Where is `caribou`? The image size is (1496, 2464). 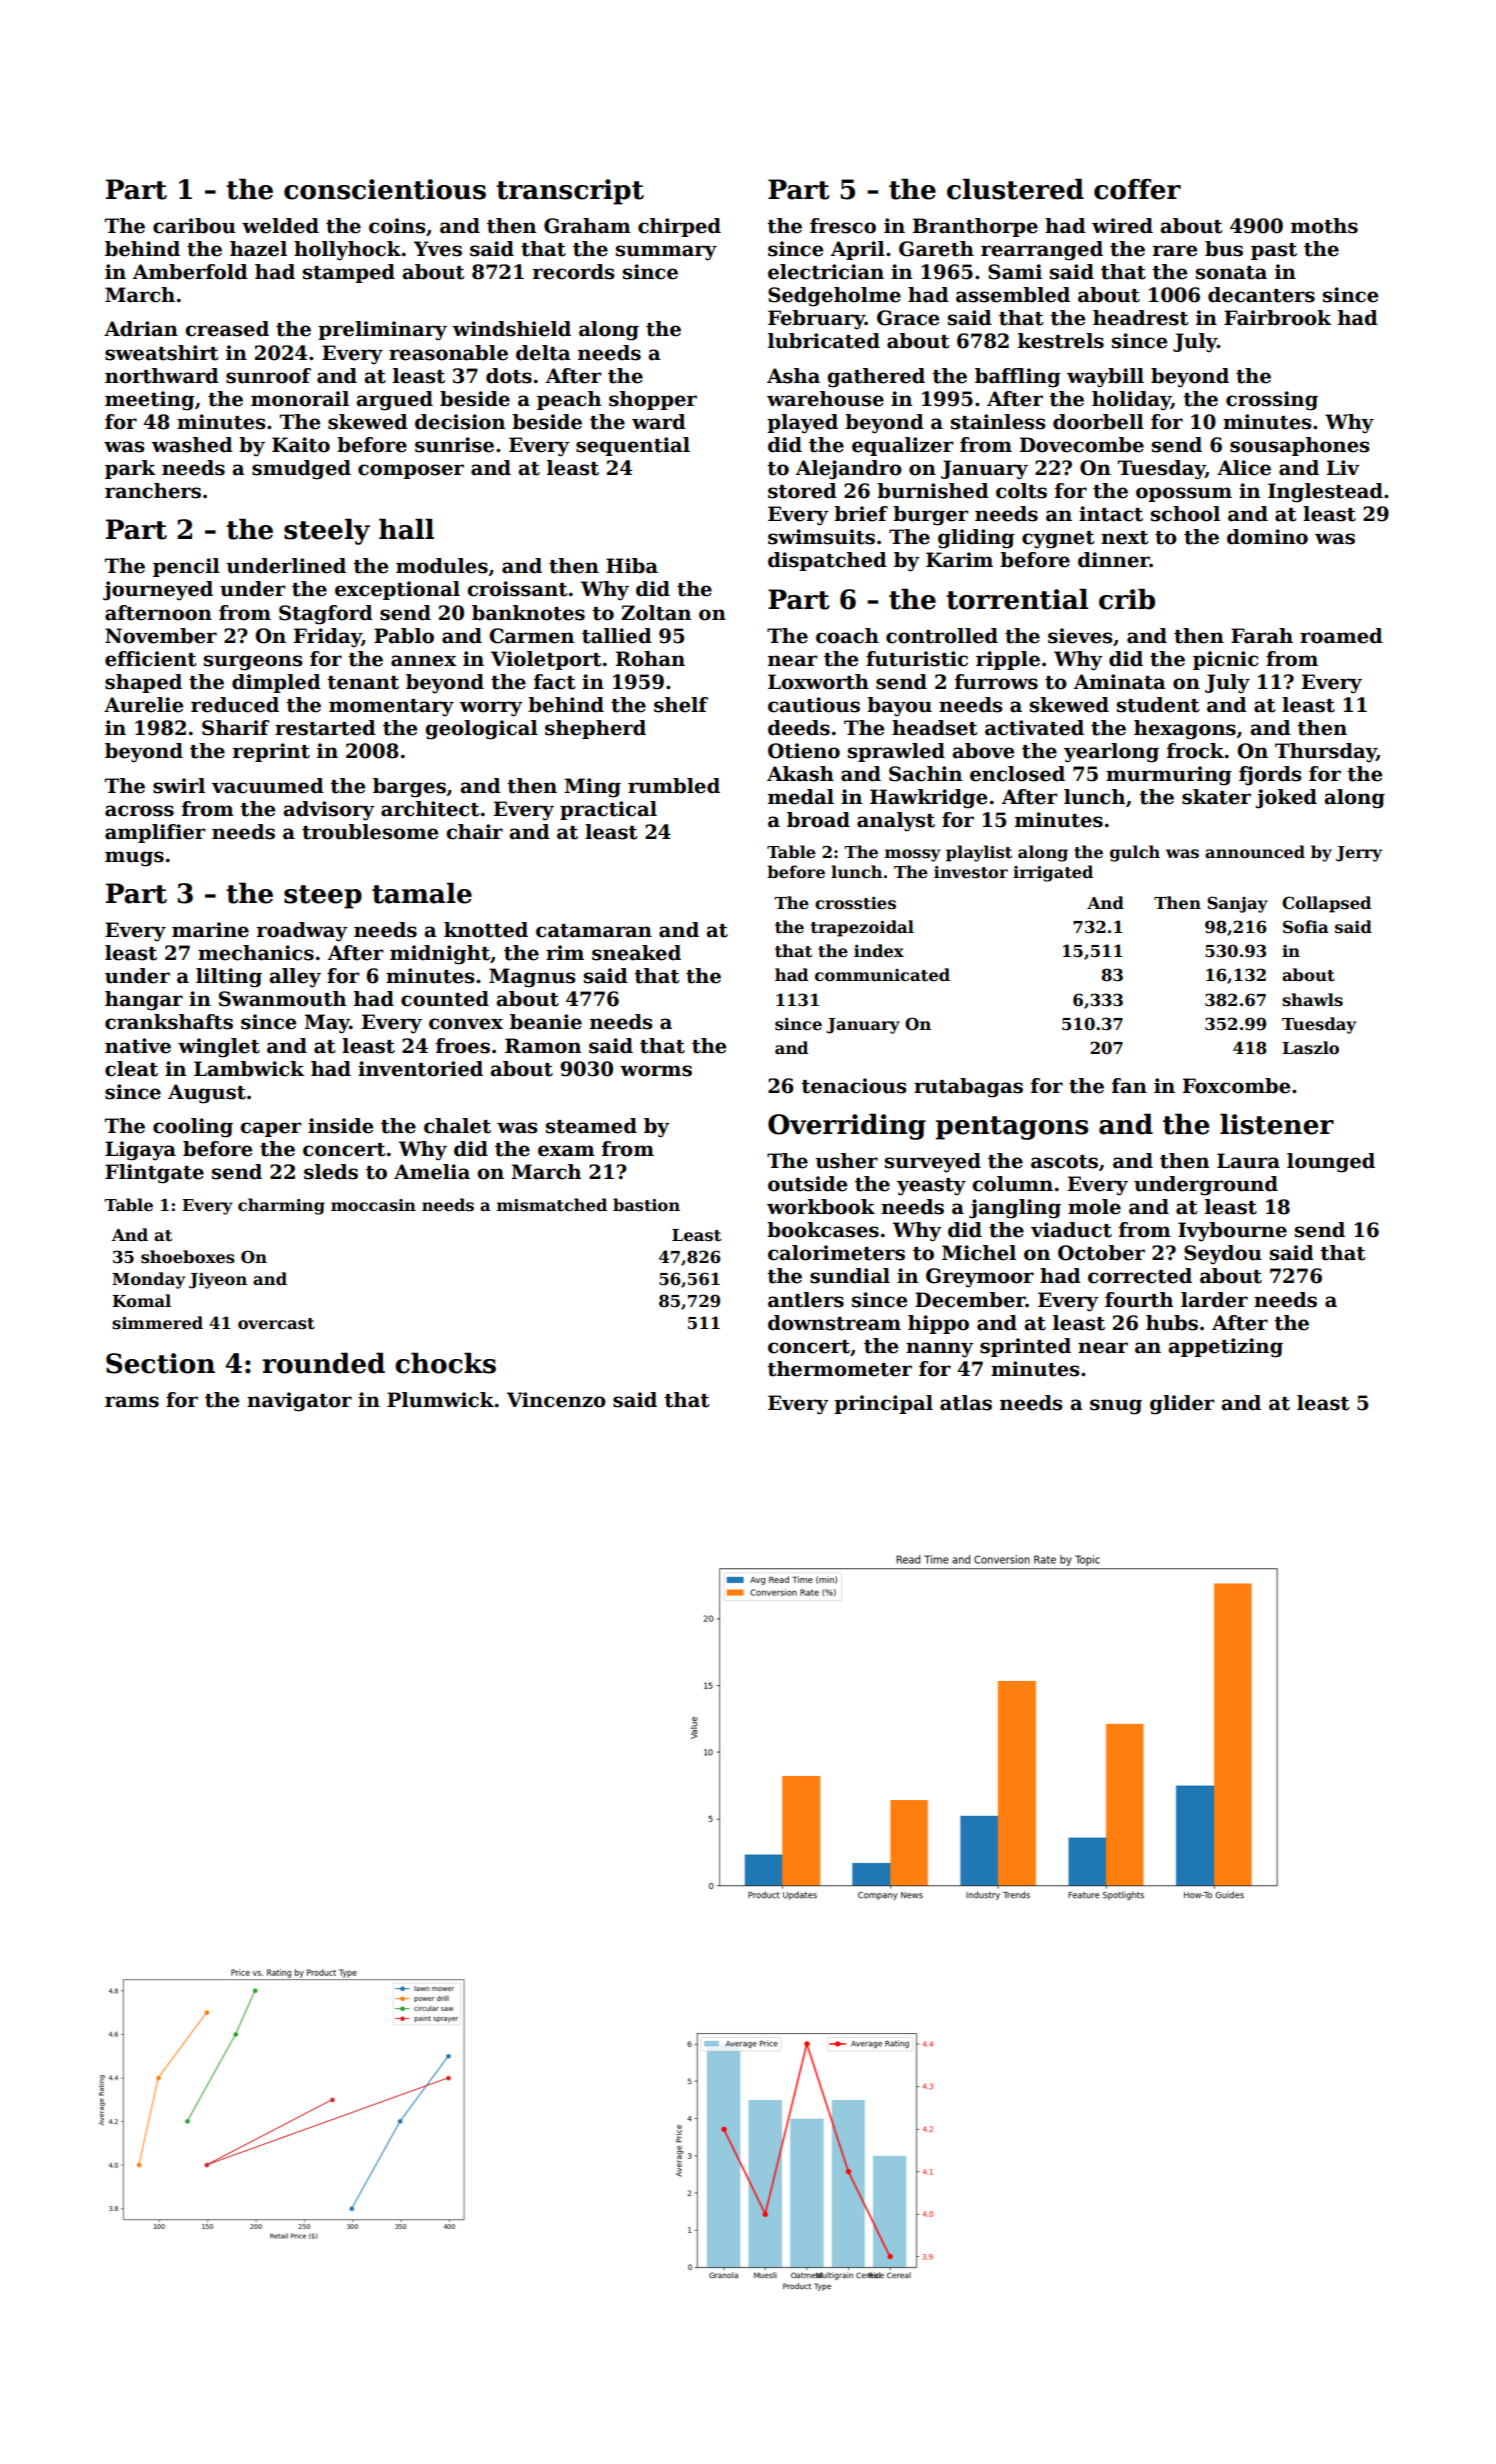
caribou is located at coordinates (194, 226).
